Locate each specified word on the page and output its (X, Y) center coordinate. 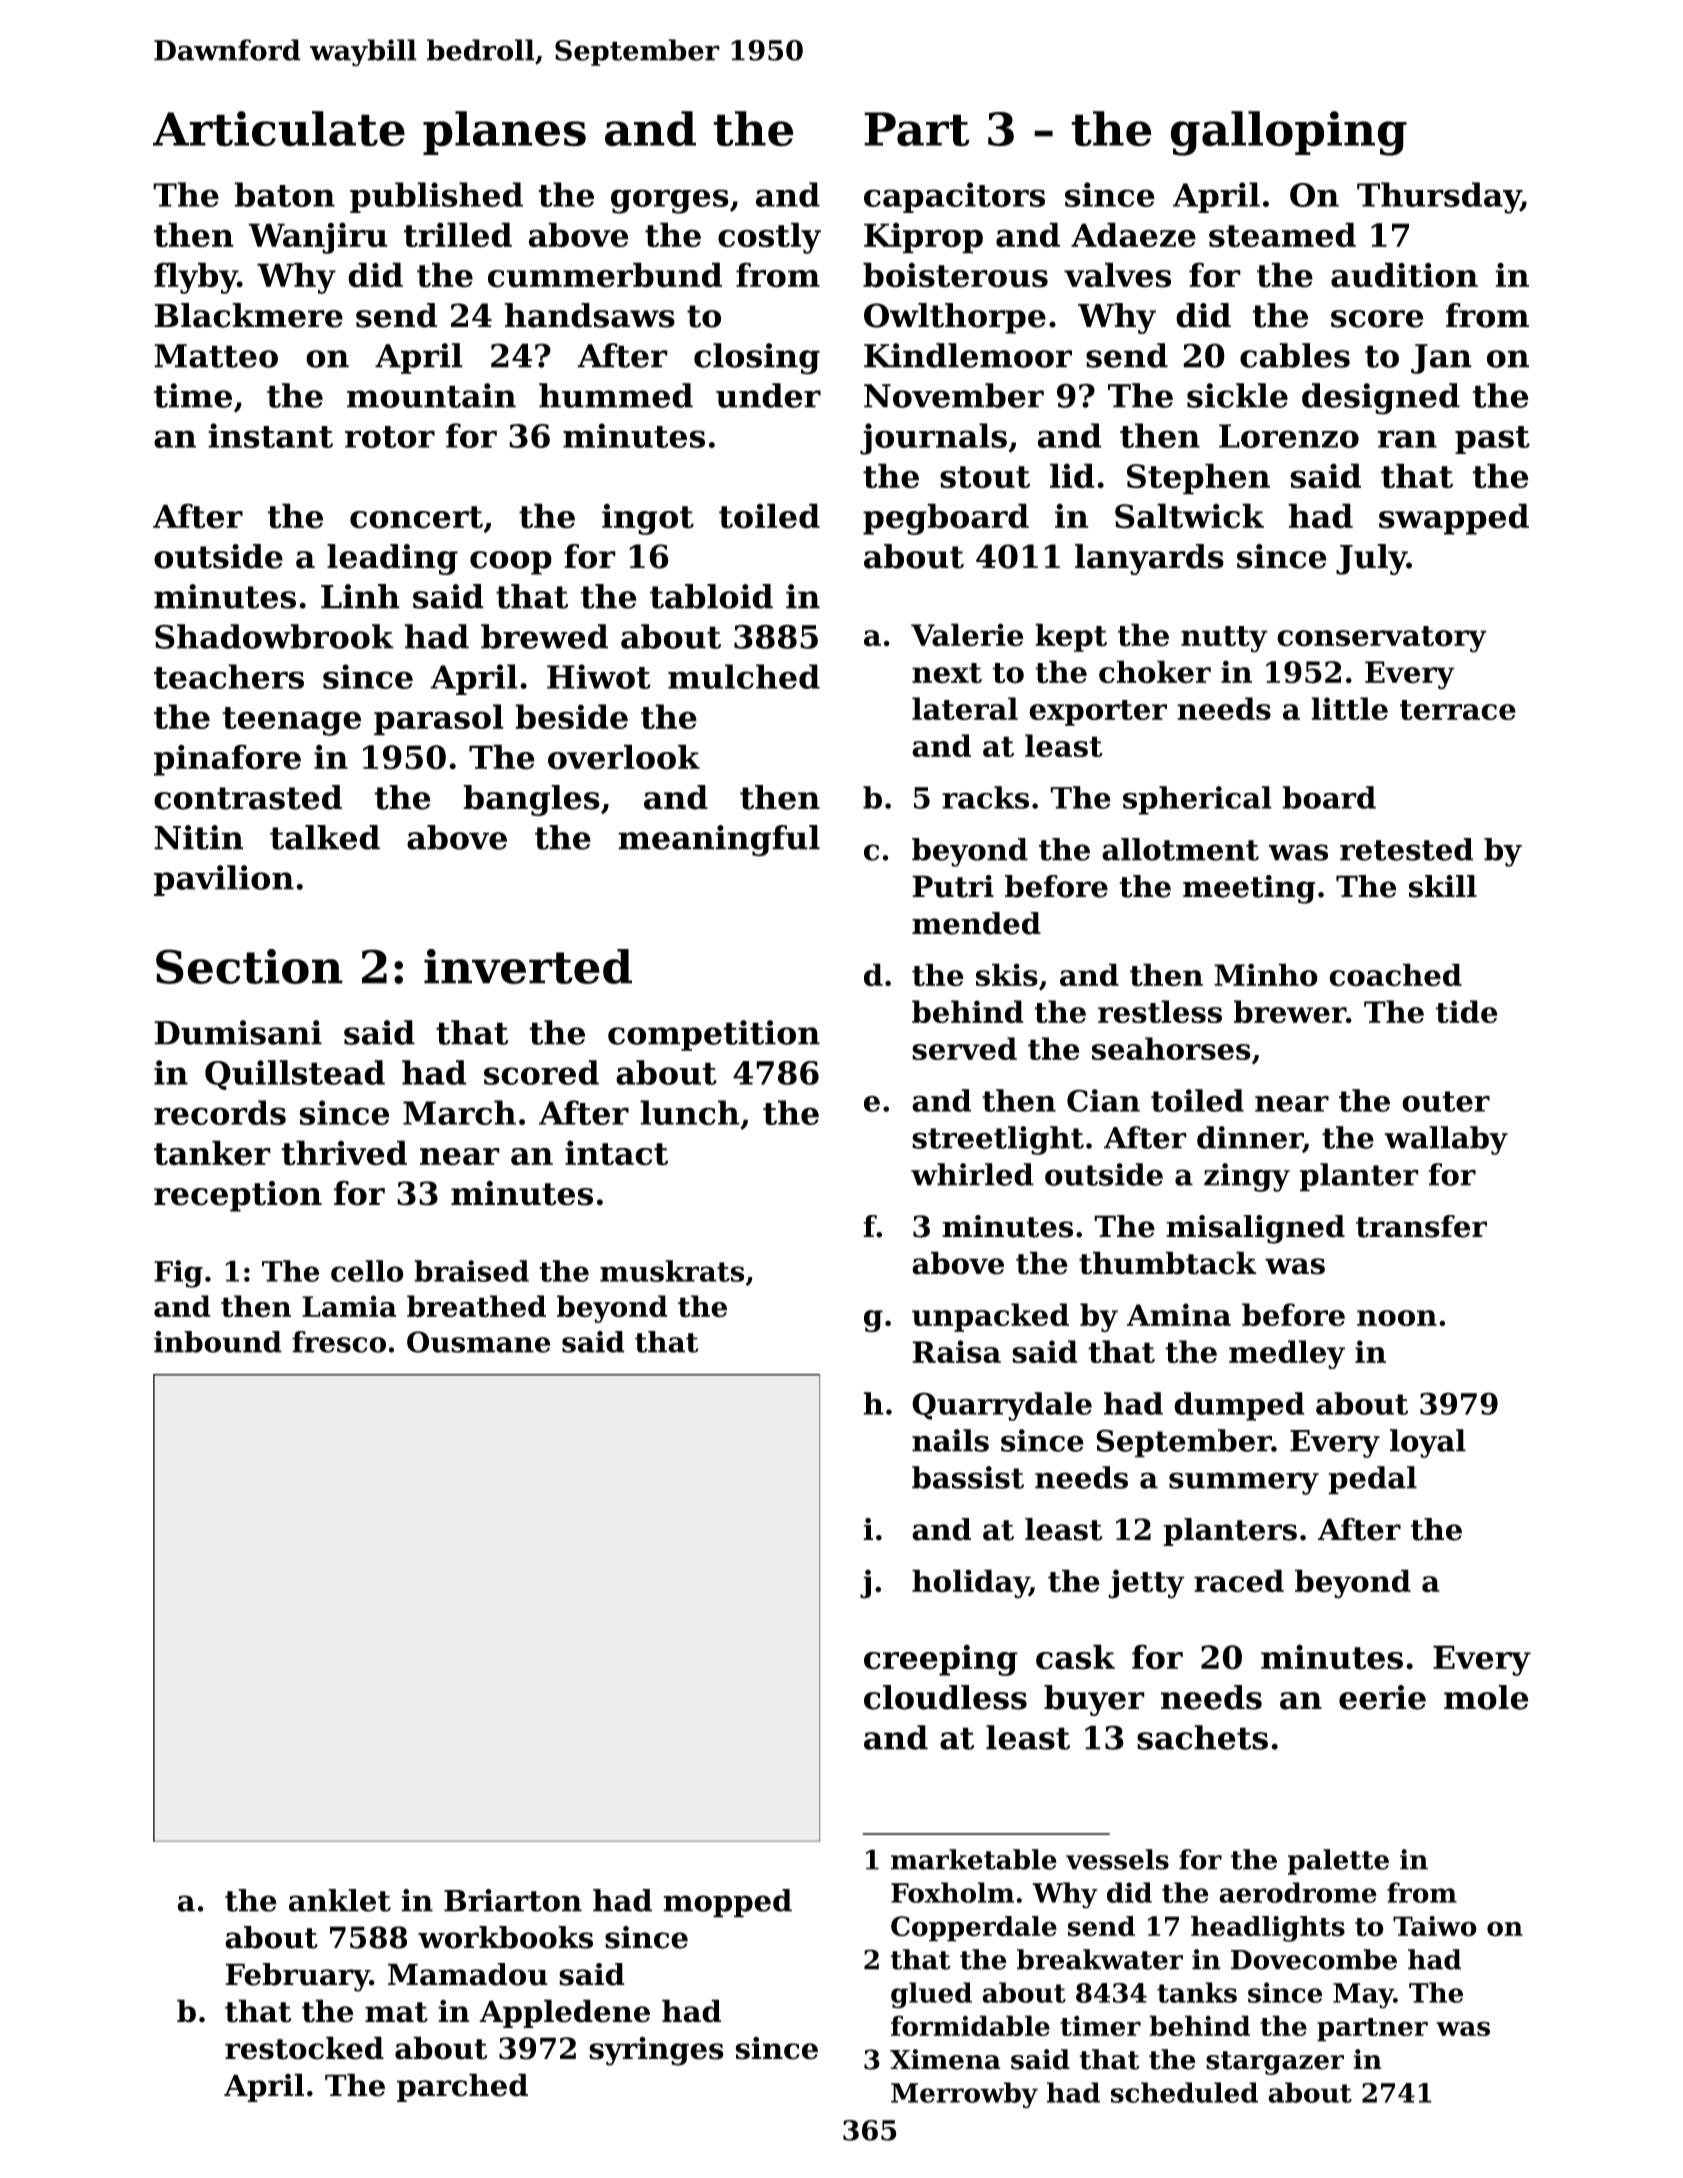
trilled (458, 235)
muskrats (672, 1271)
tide (1466, 1011)
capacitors (954, 197)
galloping (1288, 133)
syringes (656, 2051)
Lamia (349, 1306)
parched (462, 2087)
